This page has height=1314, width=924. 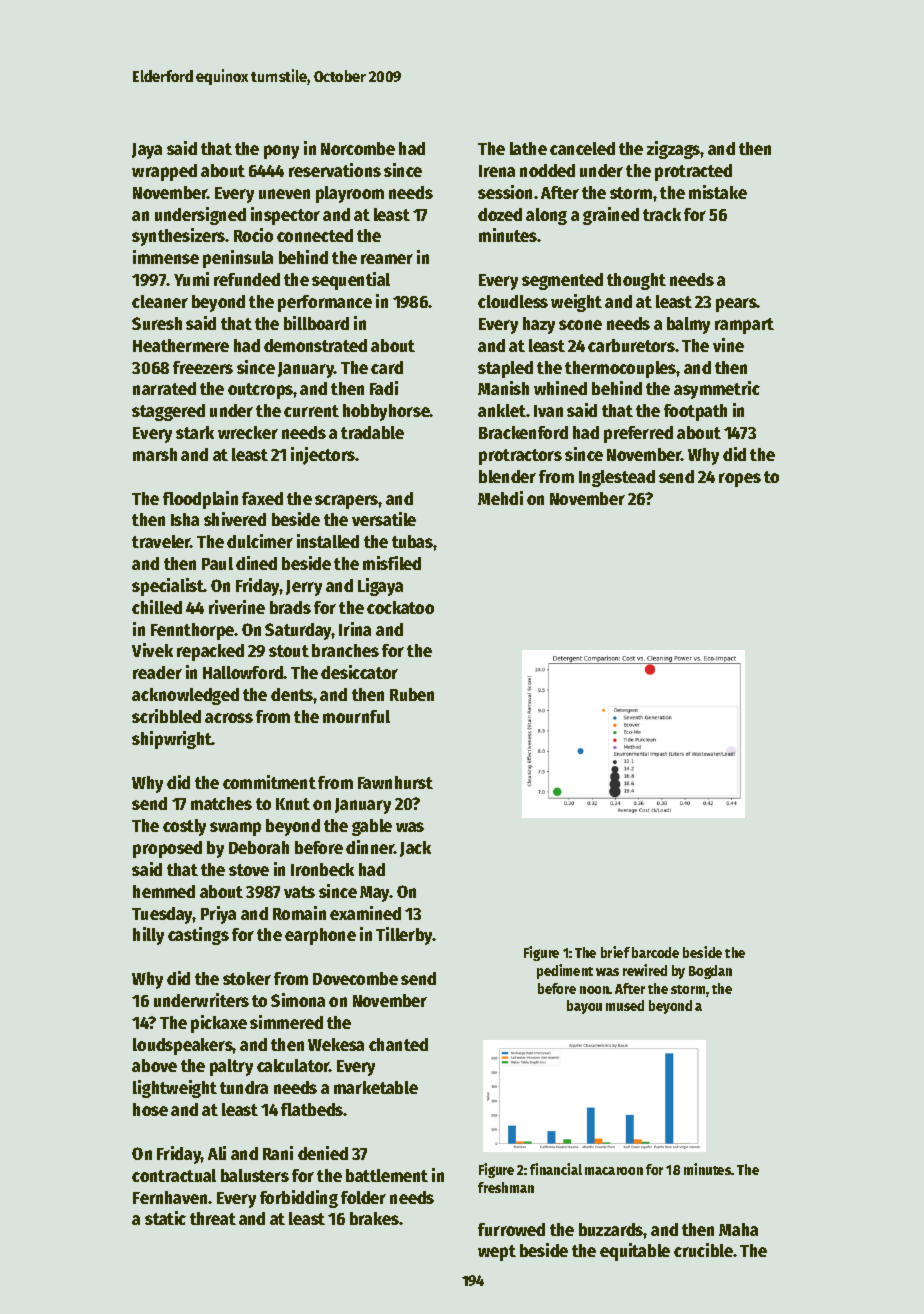 I want to click on pears, so click(x=736, y=305).
